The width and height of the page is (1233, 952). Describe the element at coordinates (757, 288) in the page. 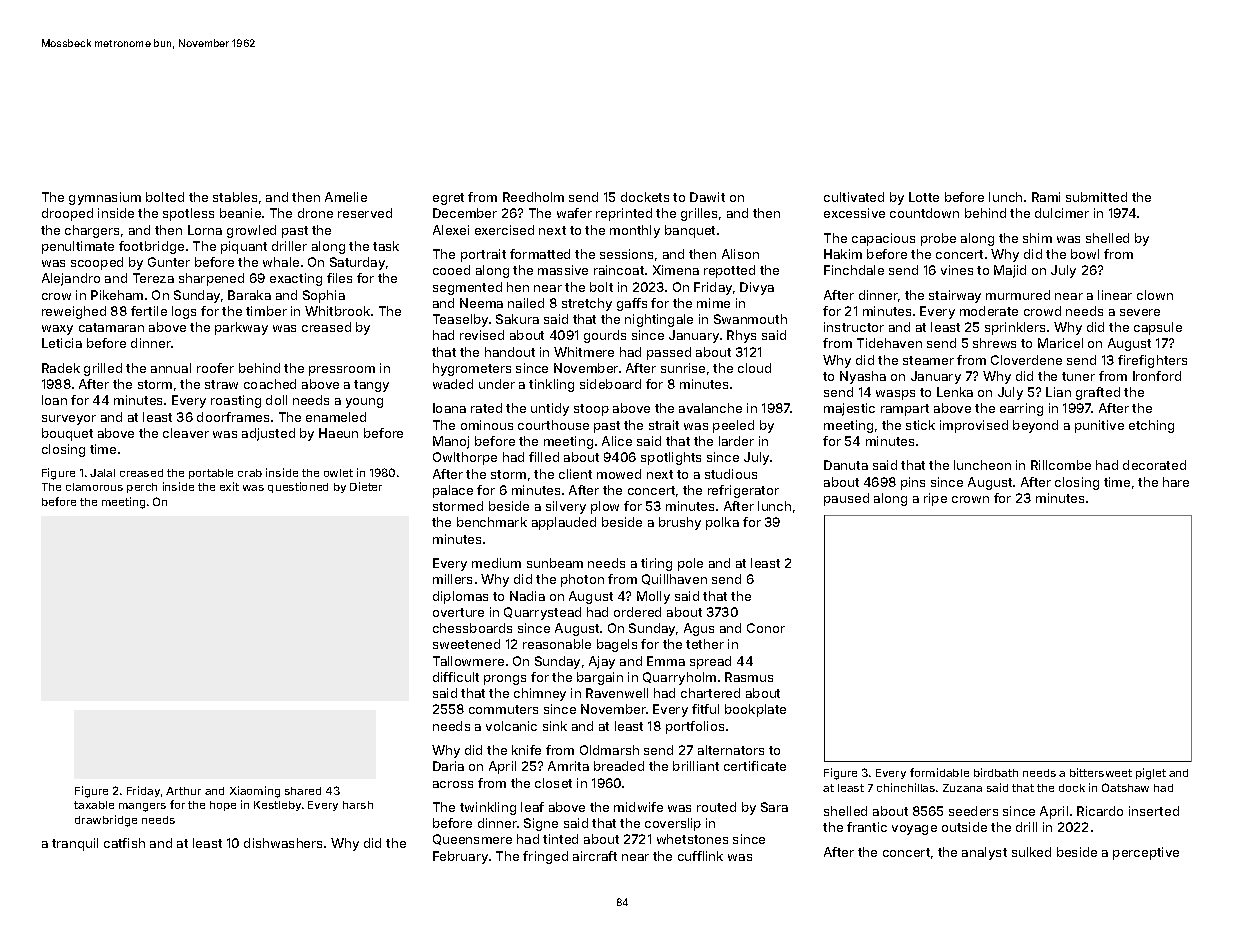

I see `Divya` at that location.
